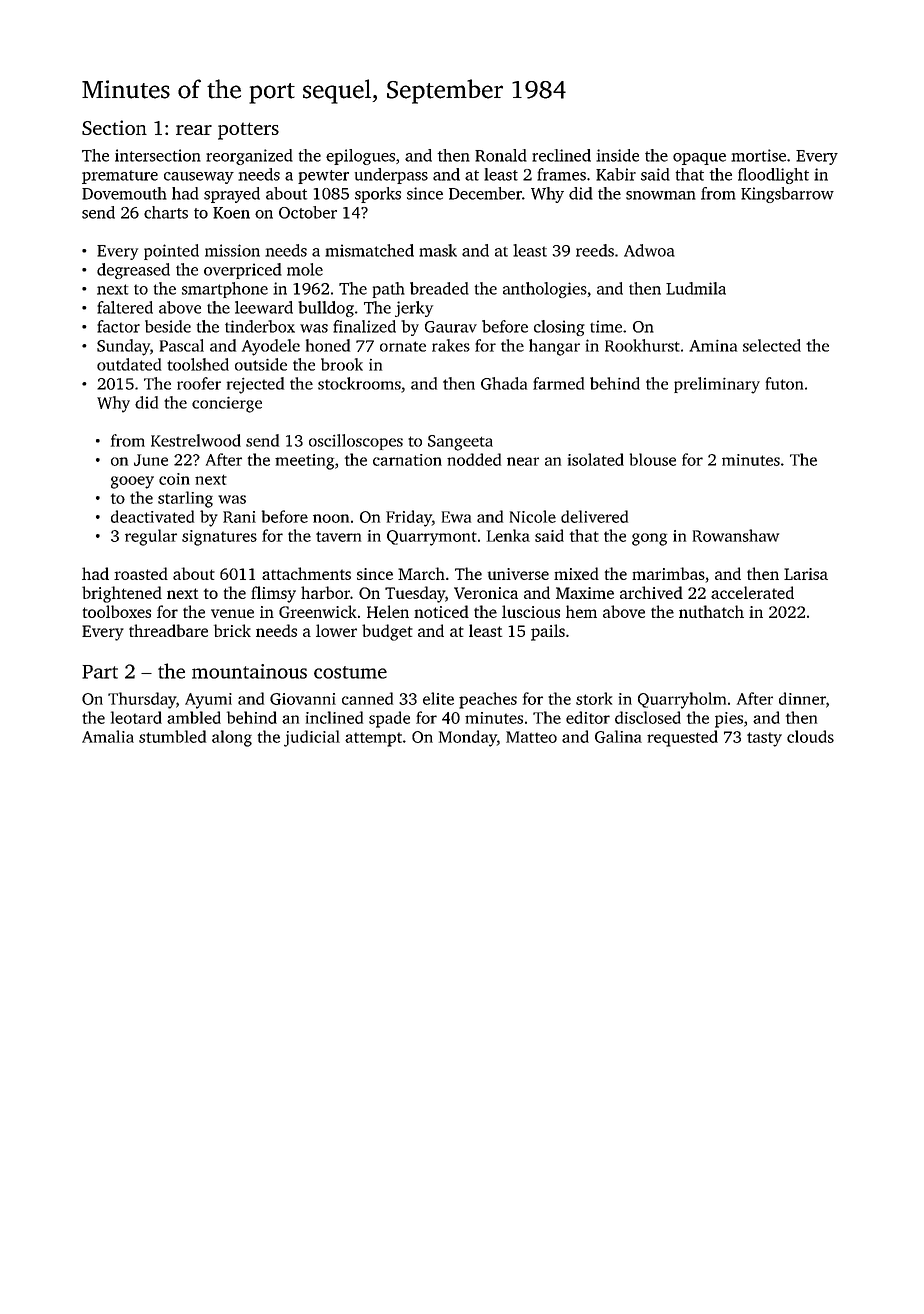 This page has height=1314, width=924. I want to click on dinner, so click(802, 698).
